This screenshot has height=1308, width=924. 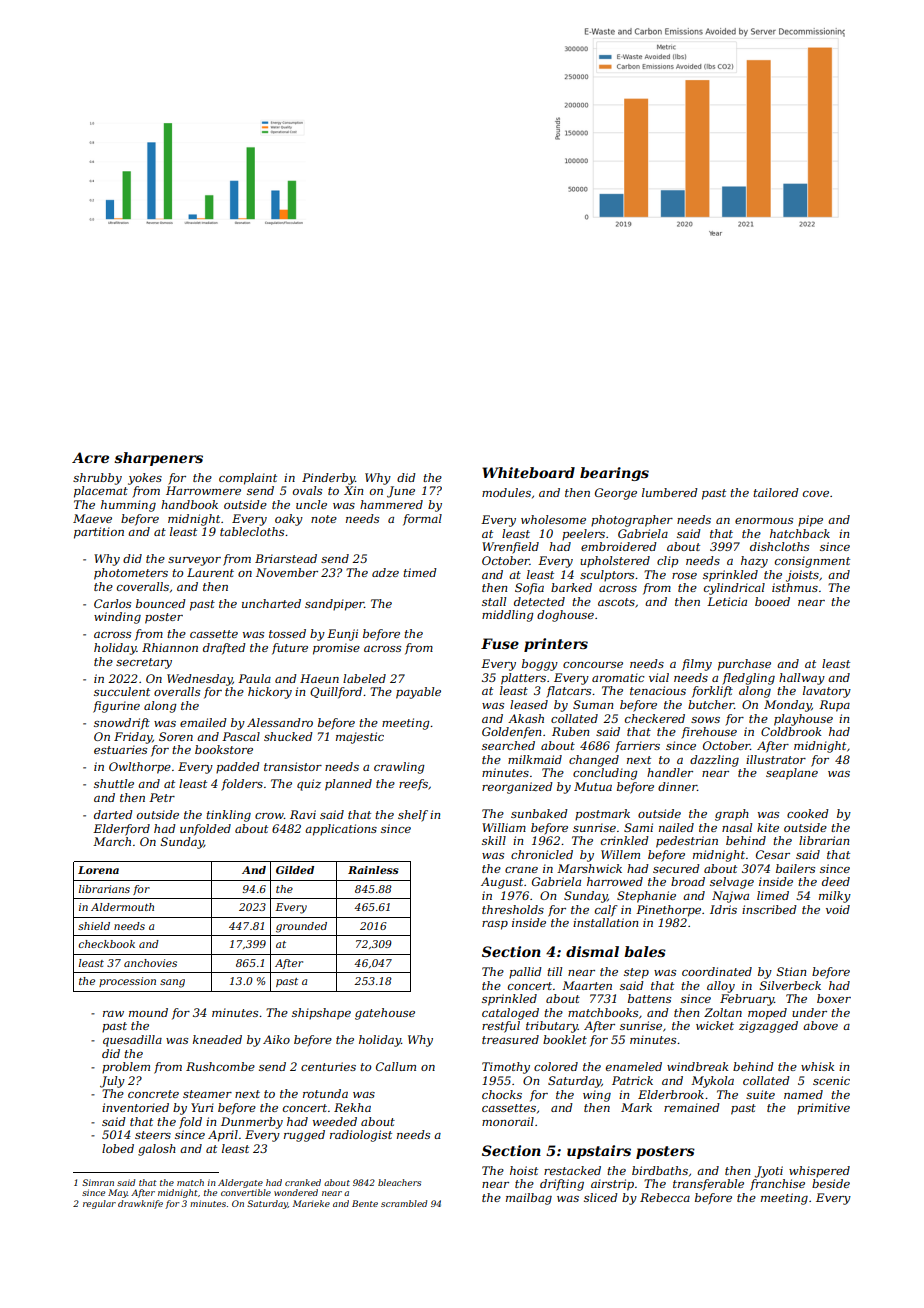 What do you see at coordinates (834, 706) in the screenshot?
I see `Rupa` at bounding box center [834, 706].
